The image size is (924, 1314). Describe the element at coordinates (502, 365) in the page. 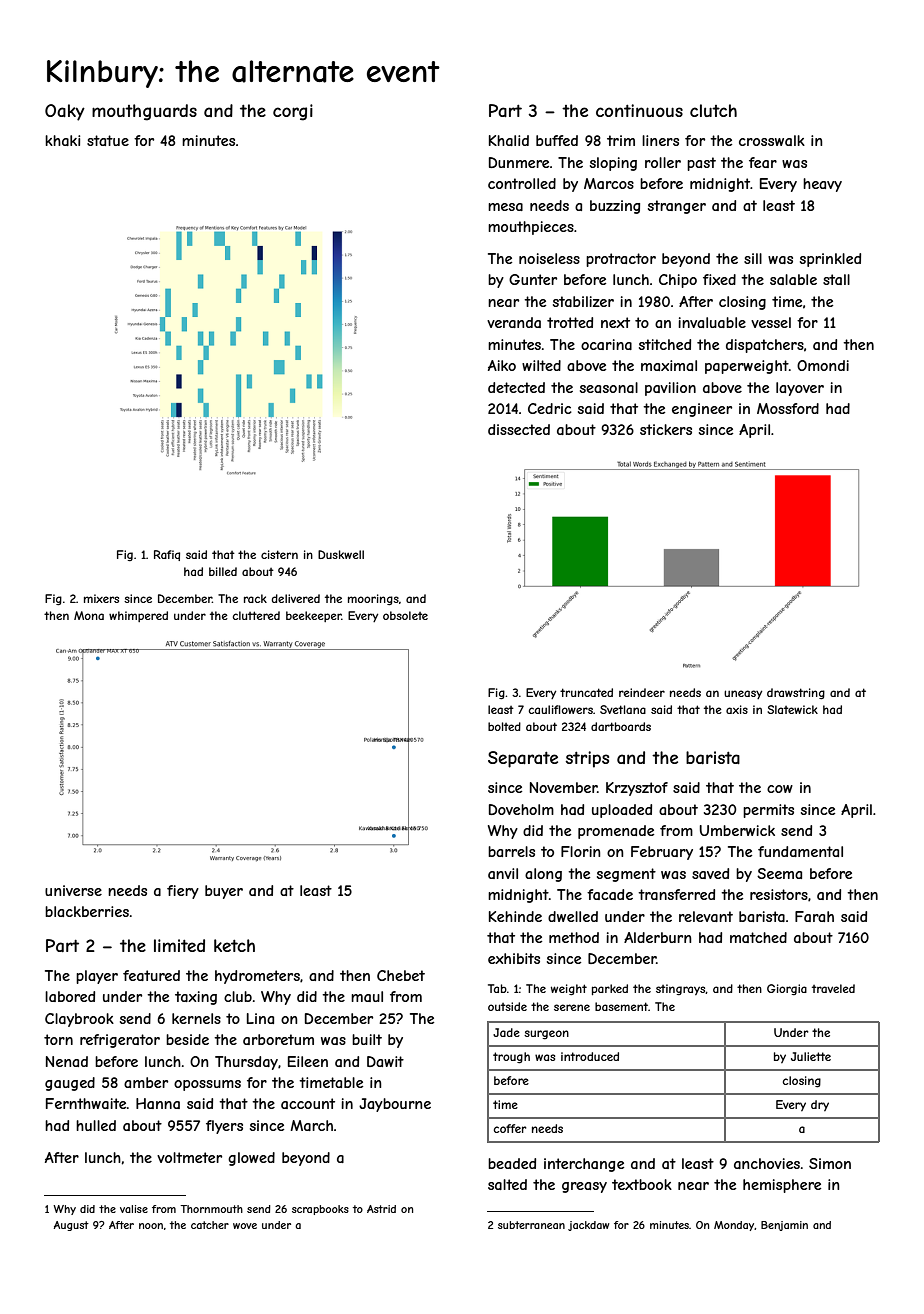

I see `Aiko` at that location.
